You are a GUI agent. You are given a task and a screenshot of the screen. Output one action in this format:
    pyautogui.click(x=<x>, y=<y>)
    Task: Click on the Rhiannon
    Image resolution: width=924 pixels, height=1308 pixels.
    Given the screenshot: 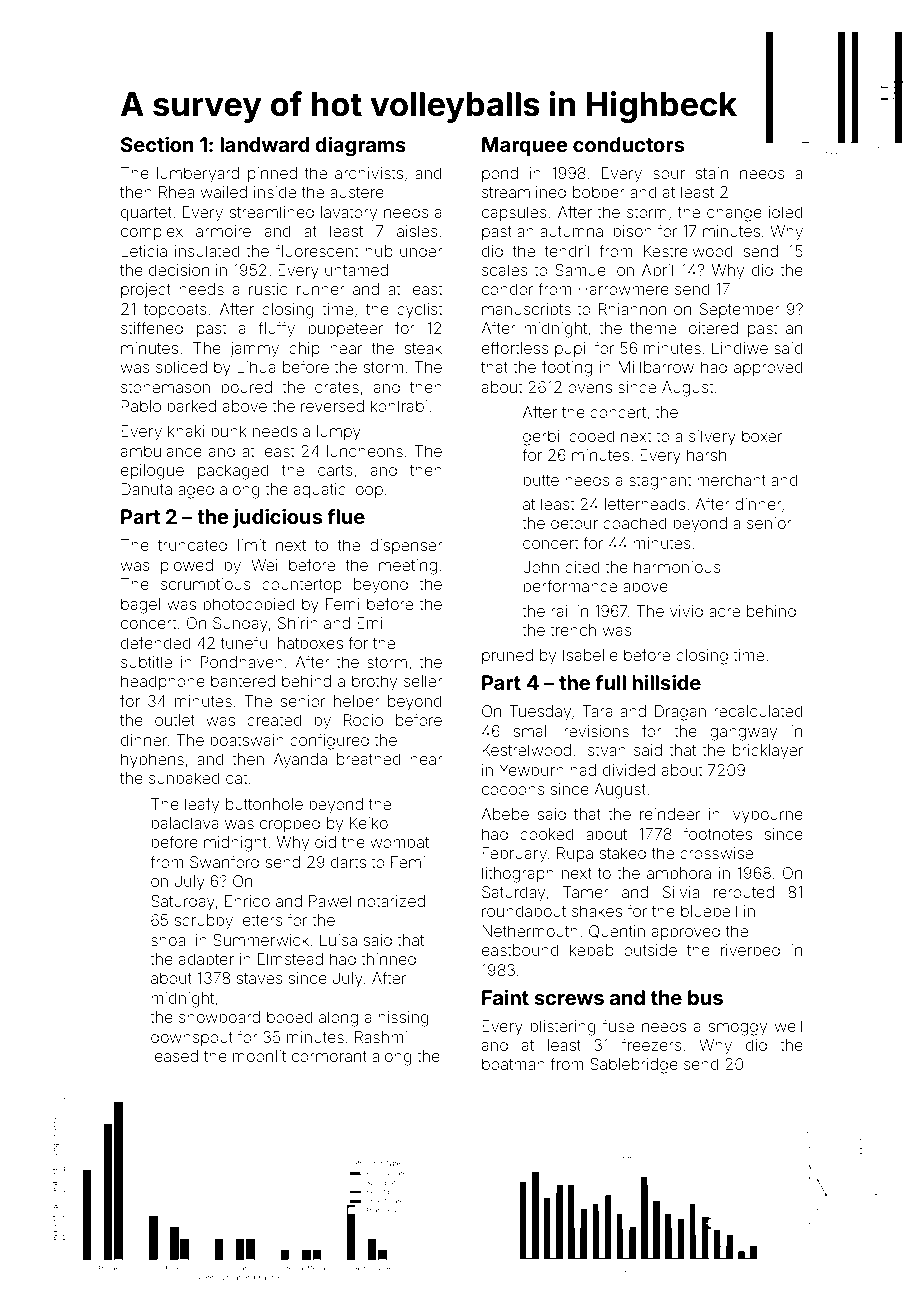 What is the action you would take?
    pyautogui.click(x=632, y=309)
